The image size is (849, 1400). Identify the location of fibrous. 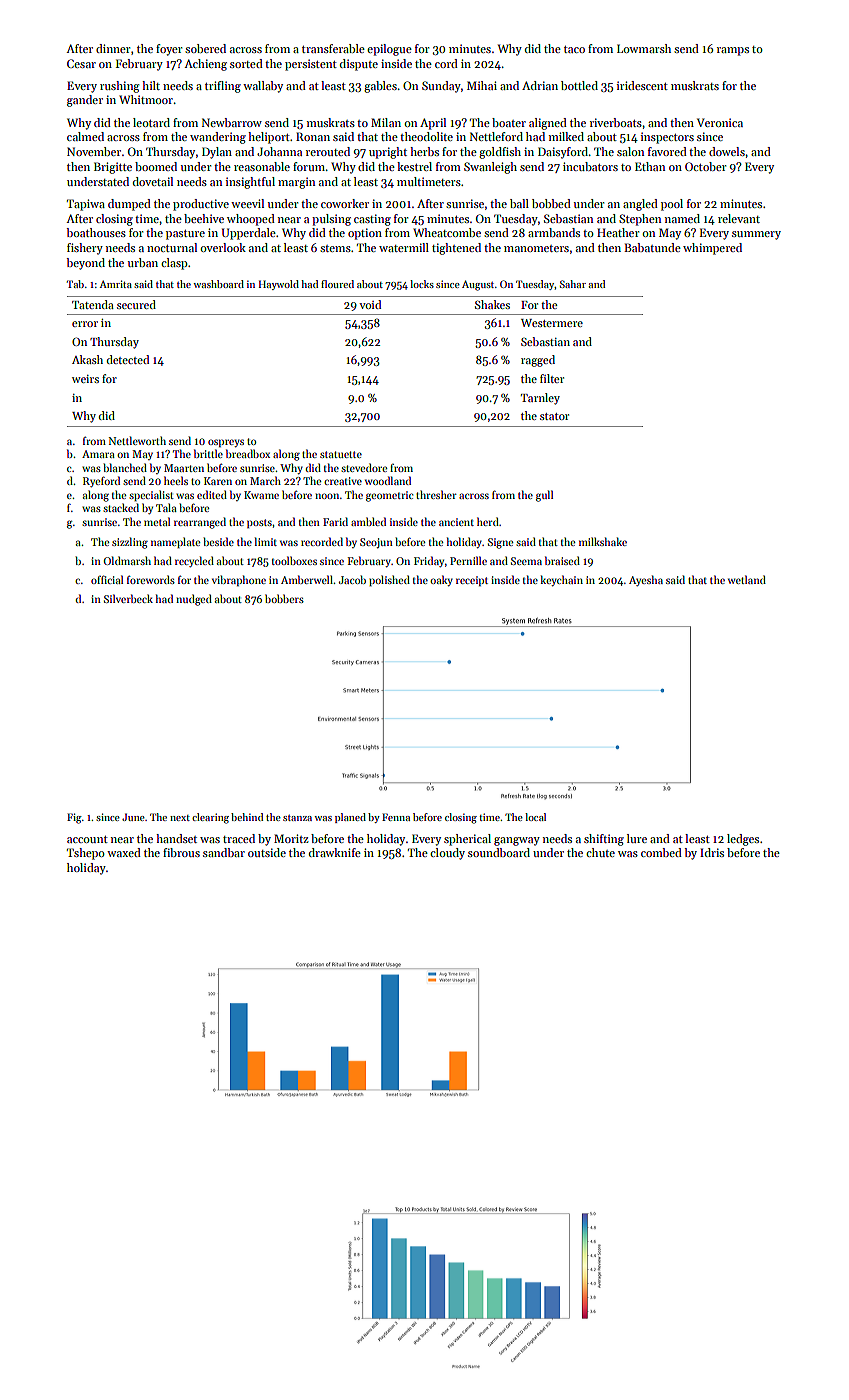
(181, 852).
